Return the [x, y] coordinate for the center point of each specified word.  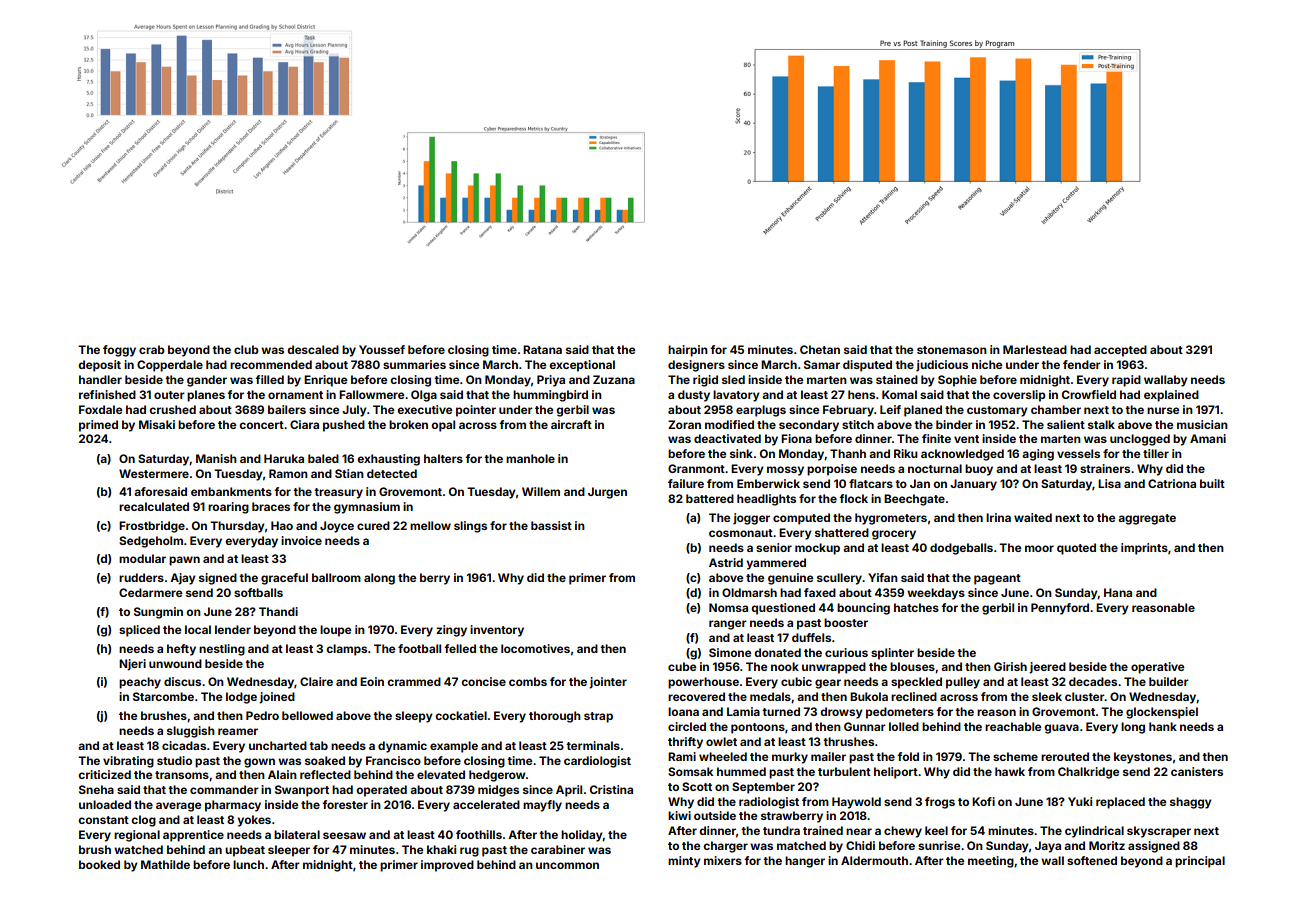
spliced [139, 631]
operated [381, 791]
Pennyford [1060, 609]
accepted [1120, 351]
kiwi [679, 815]
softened [1092, 860]
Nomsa [728, 607]
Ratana [542, 349]
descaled [313, 349]
